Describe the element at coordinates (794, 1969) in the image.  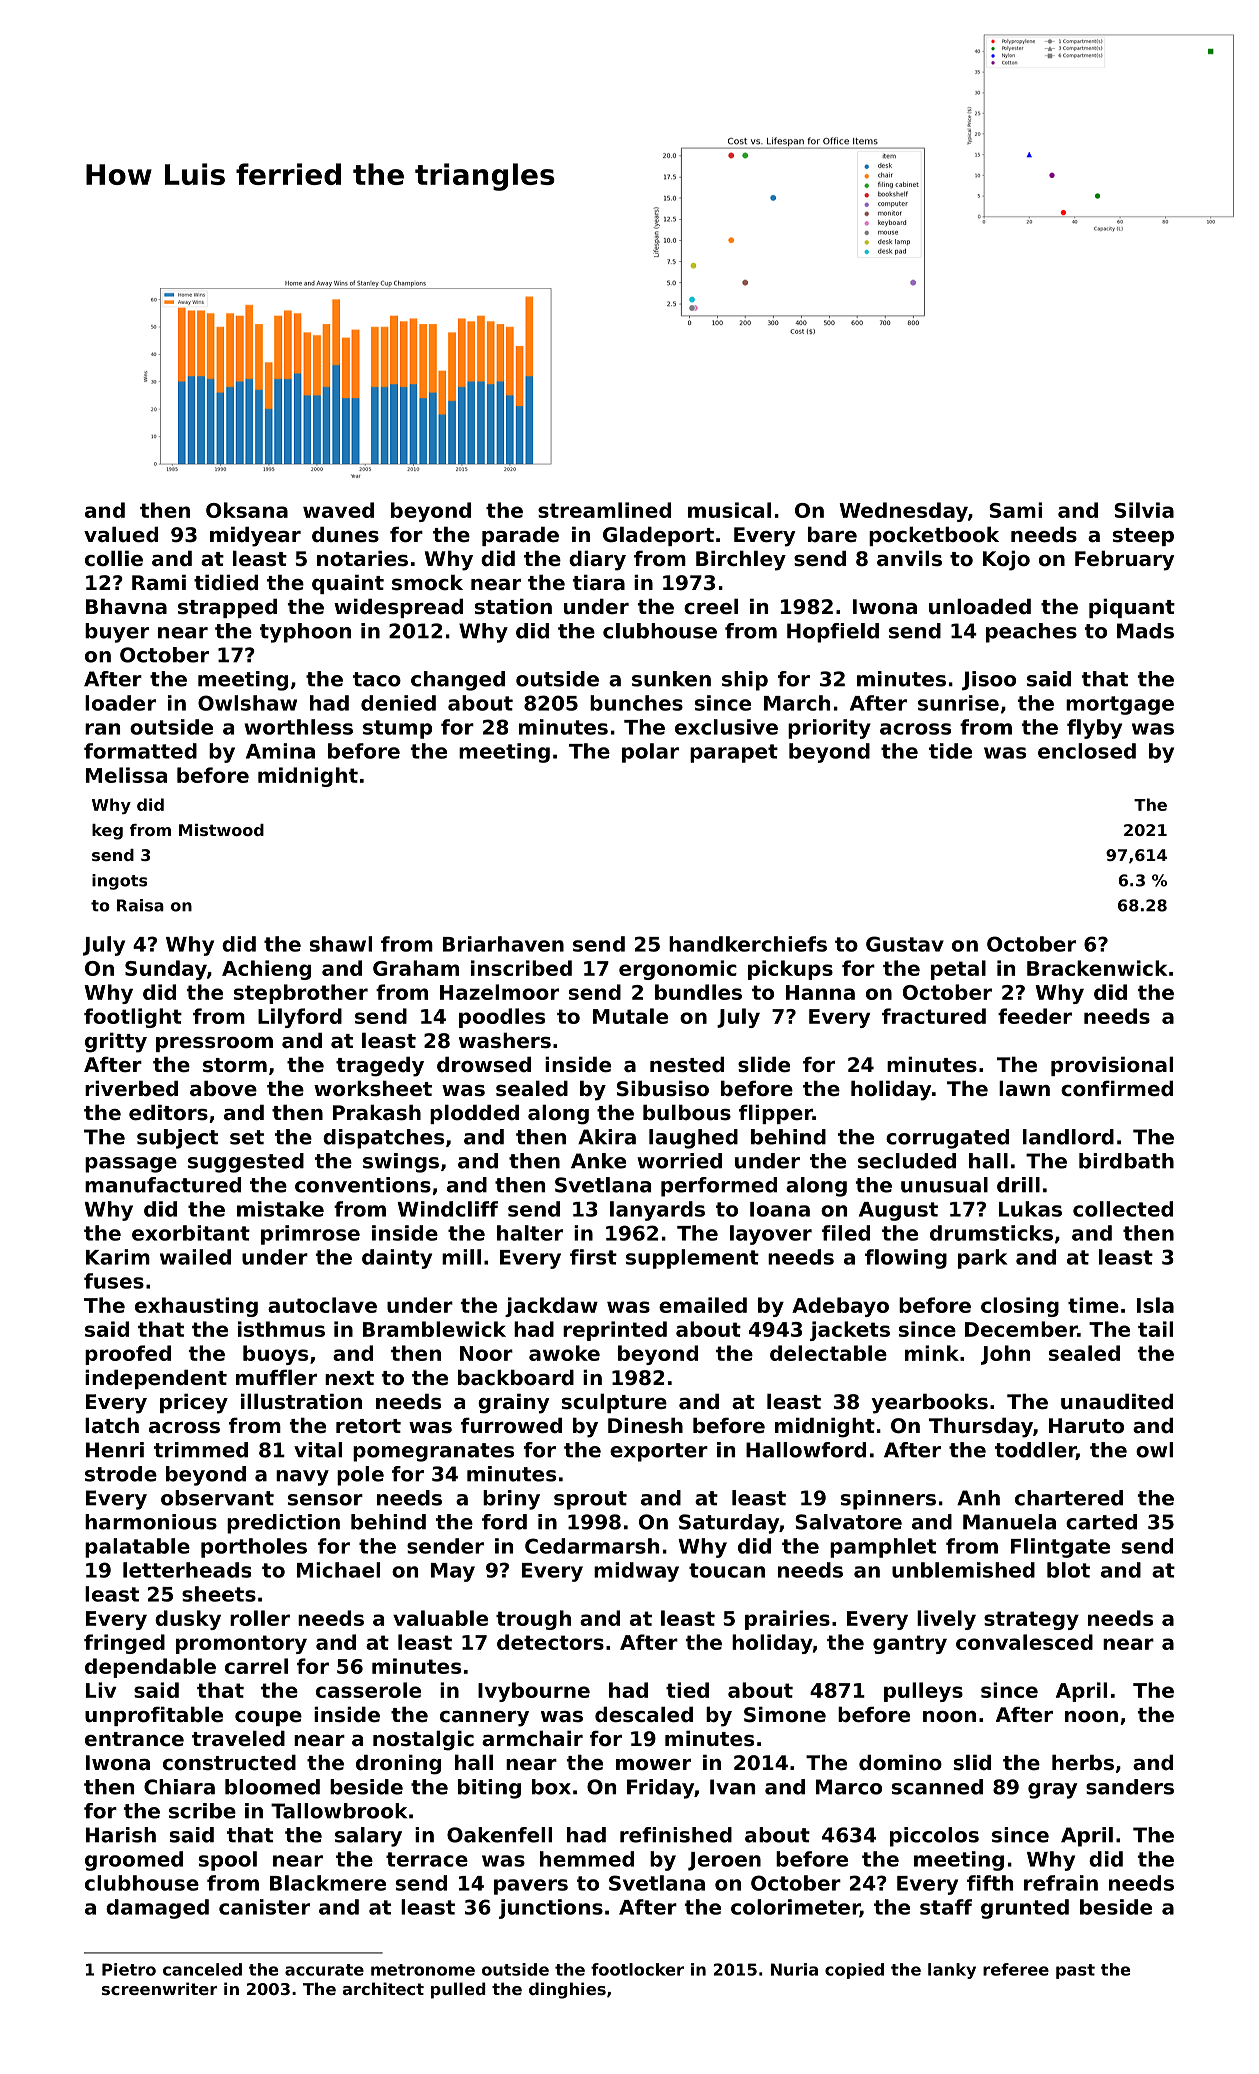
I see `Nuria` at that location.
